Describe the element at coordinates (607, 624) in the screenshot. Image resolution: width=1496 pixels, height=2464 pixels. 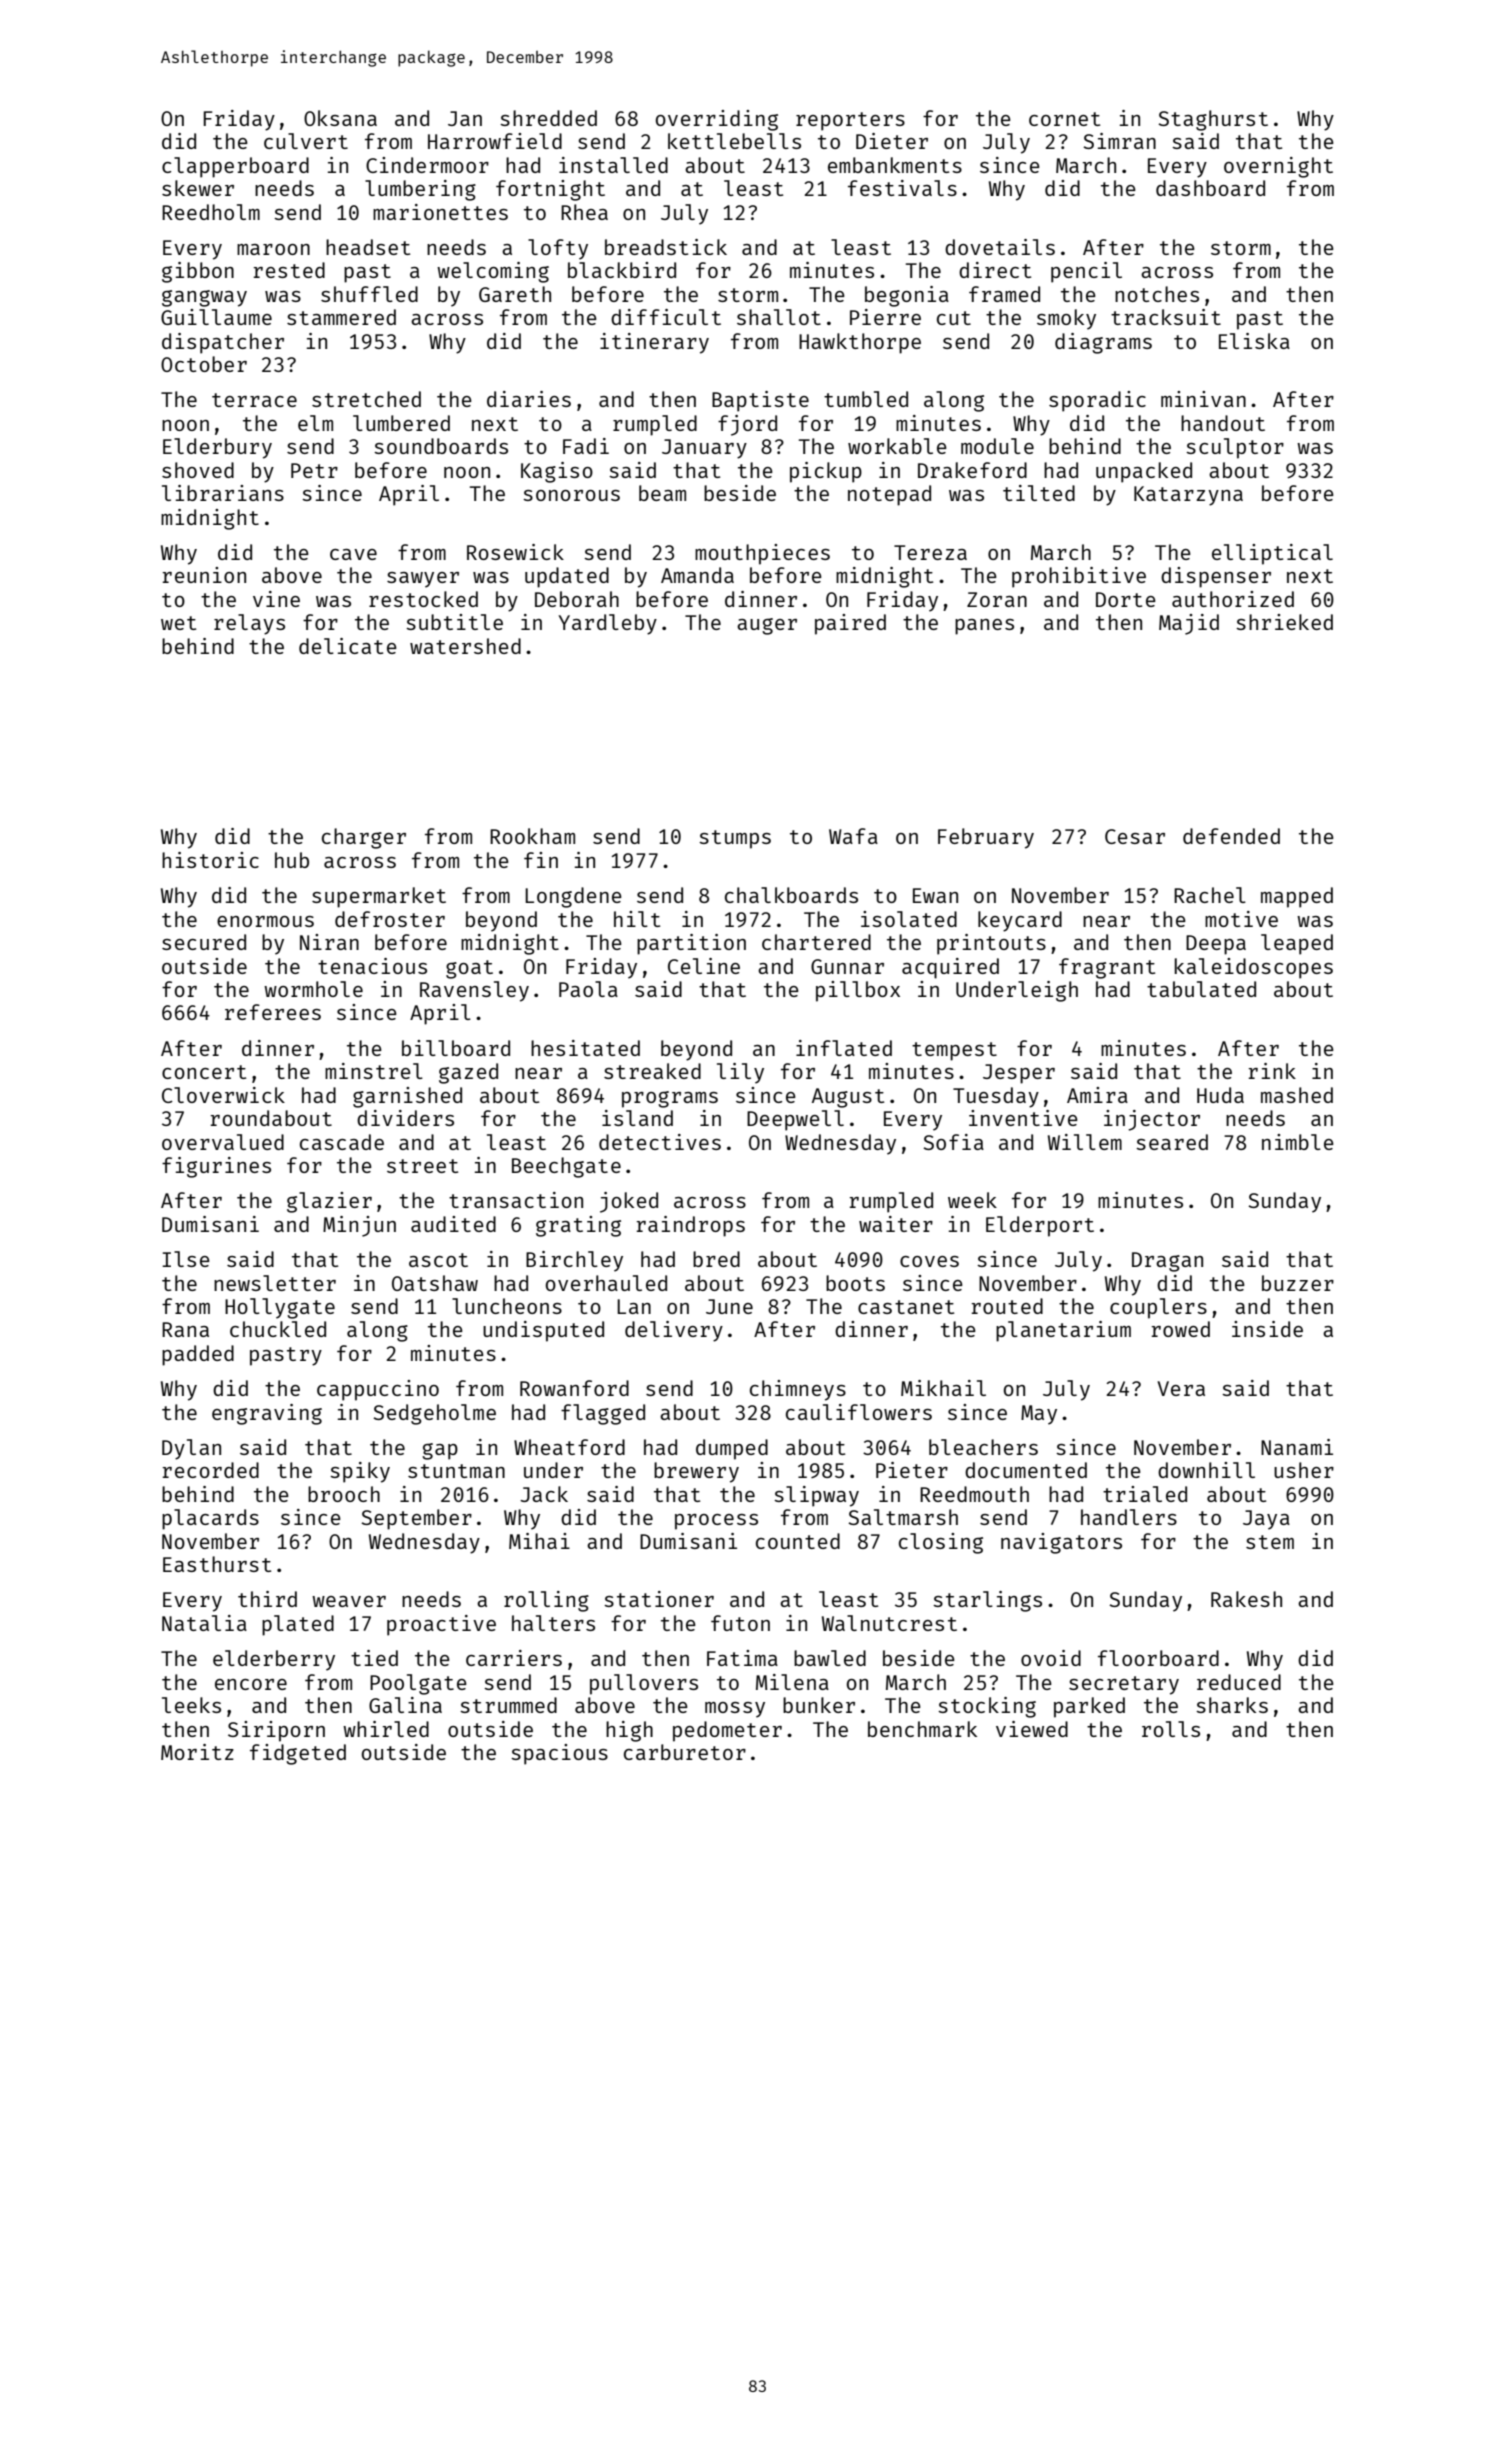
I see `Yardleby` at that location.
